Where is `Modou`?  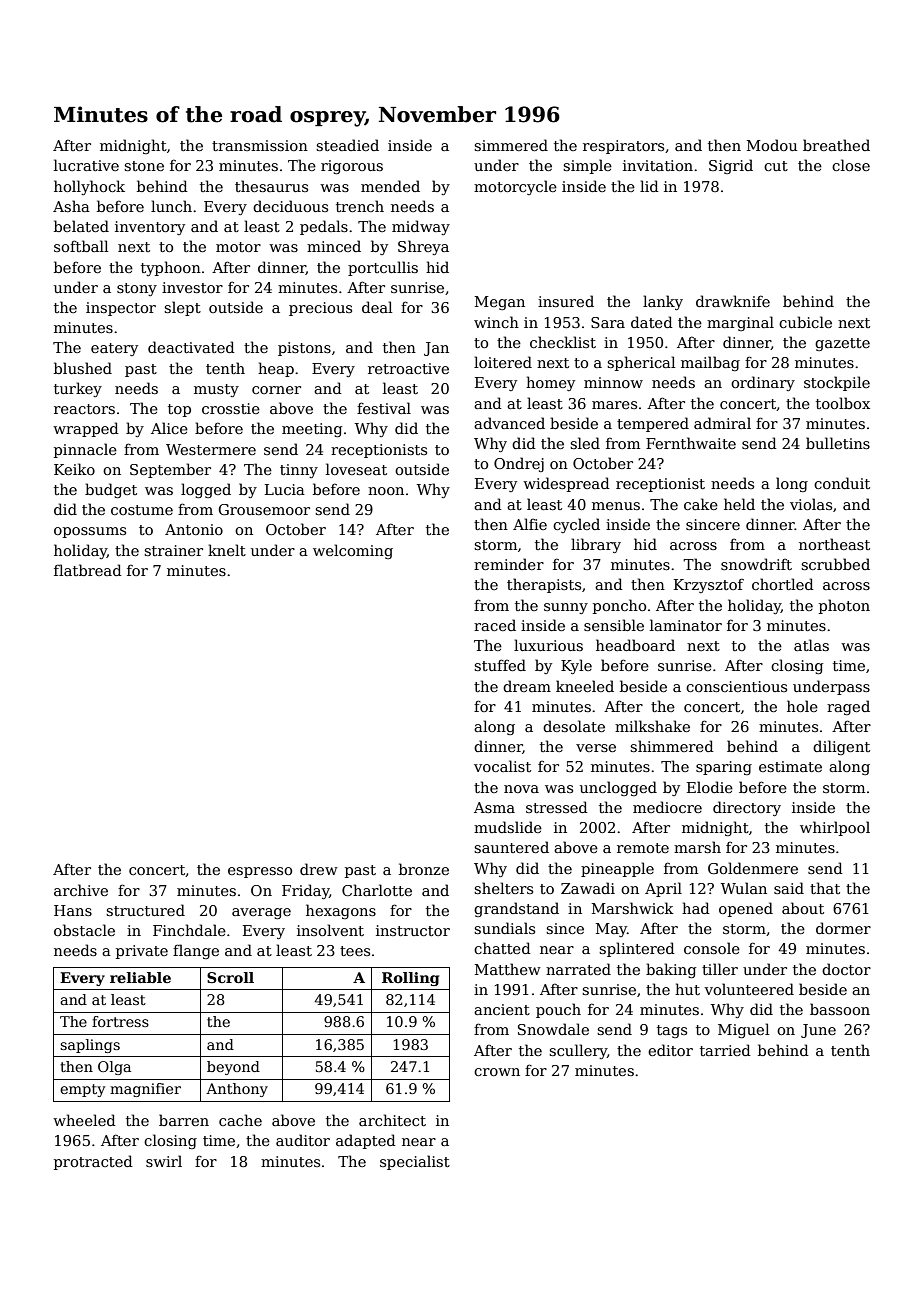 Modou is located at coordinates (772, 145).
